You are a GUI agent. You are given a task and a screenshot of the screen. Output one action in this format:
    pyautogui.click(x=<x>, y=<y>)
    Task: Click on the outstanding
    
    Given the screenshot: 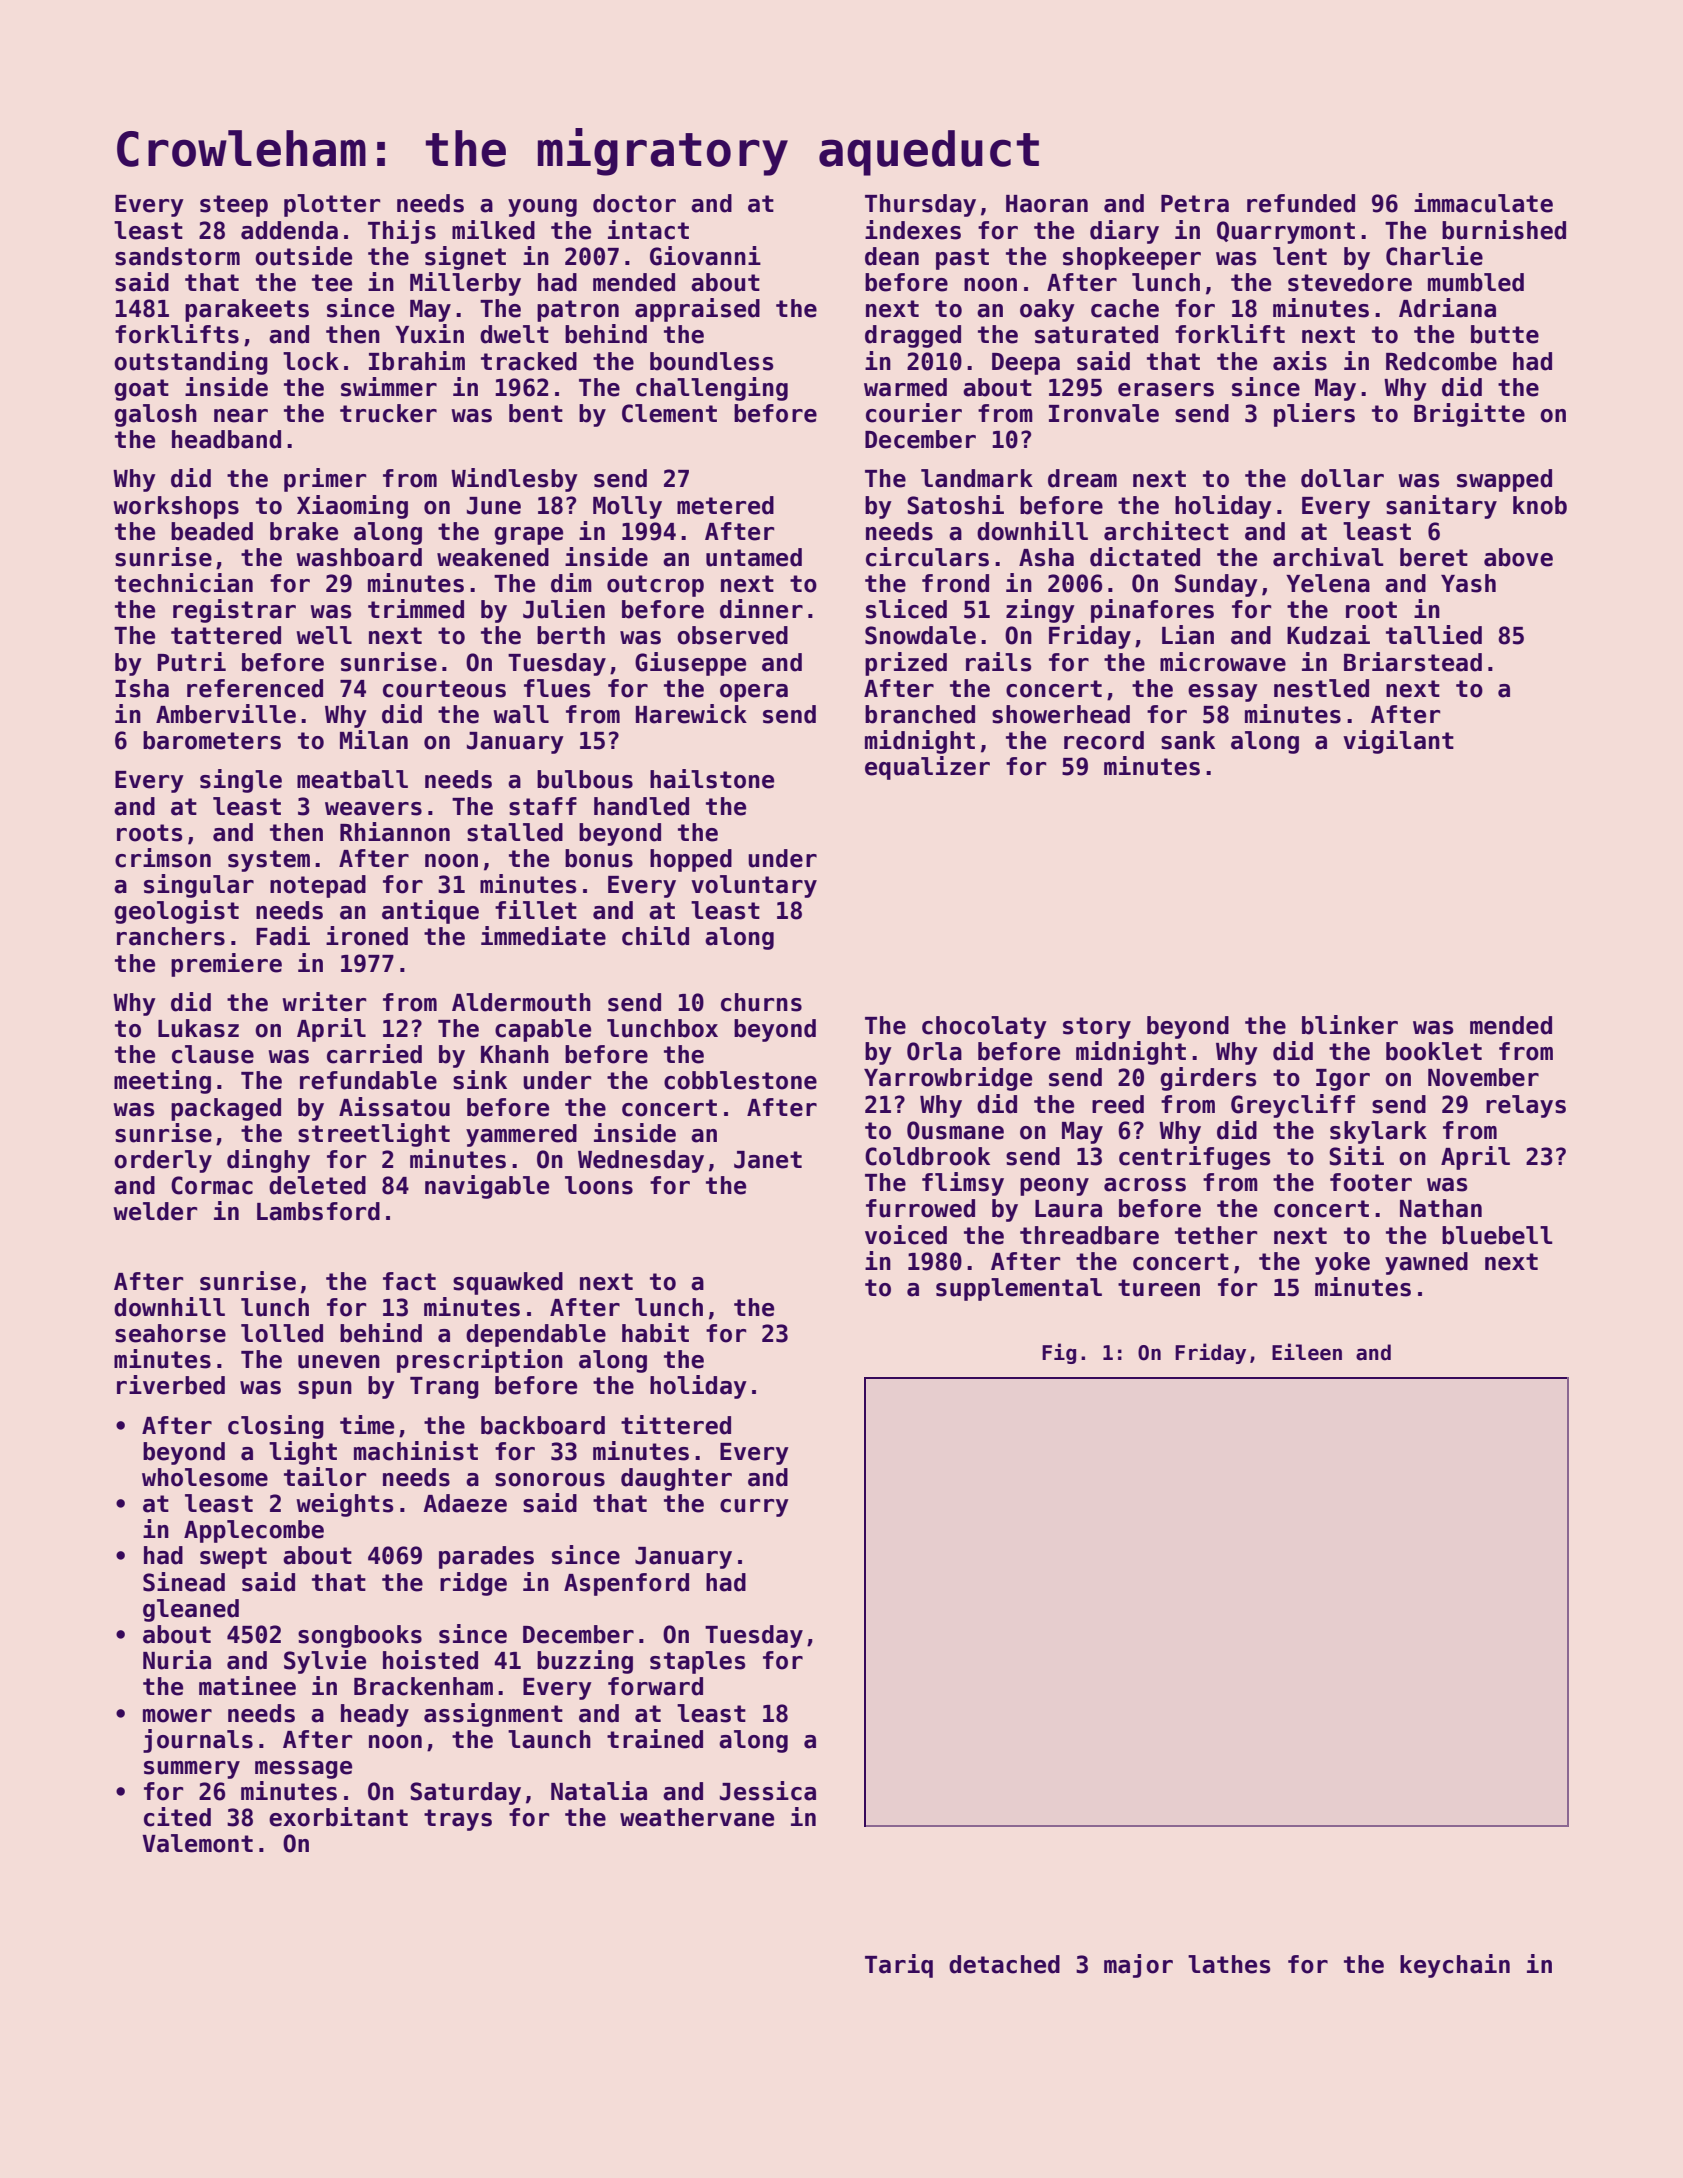 What is the action you would take?
    pyautogui.click(x=191, y=363)
